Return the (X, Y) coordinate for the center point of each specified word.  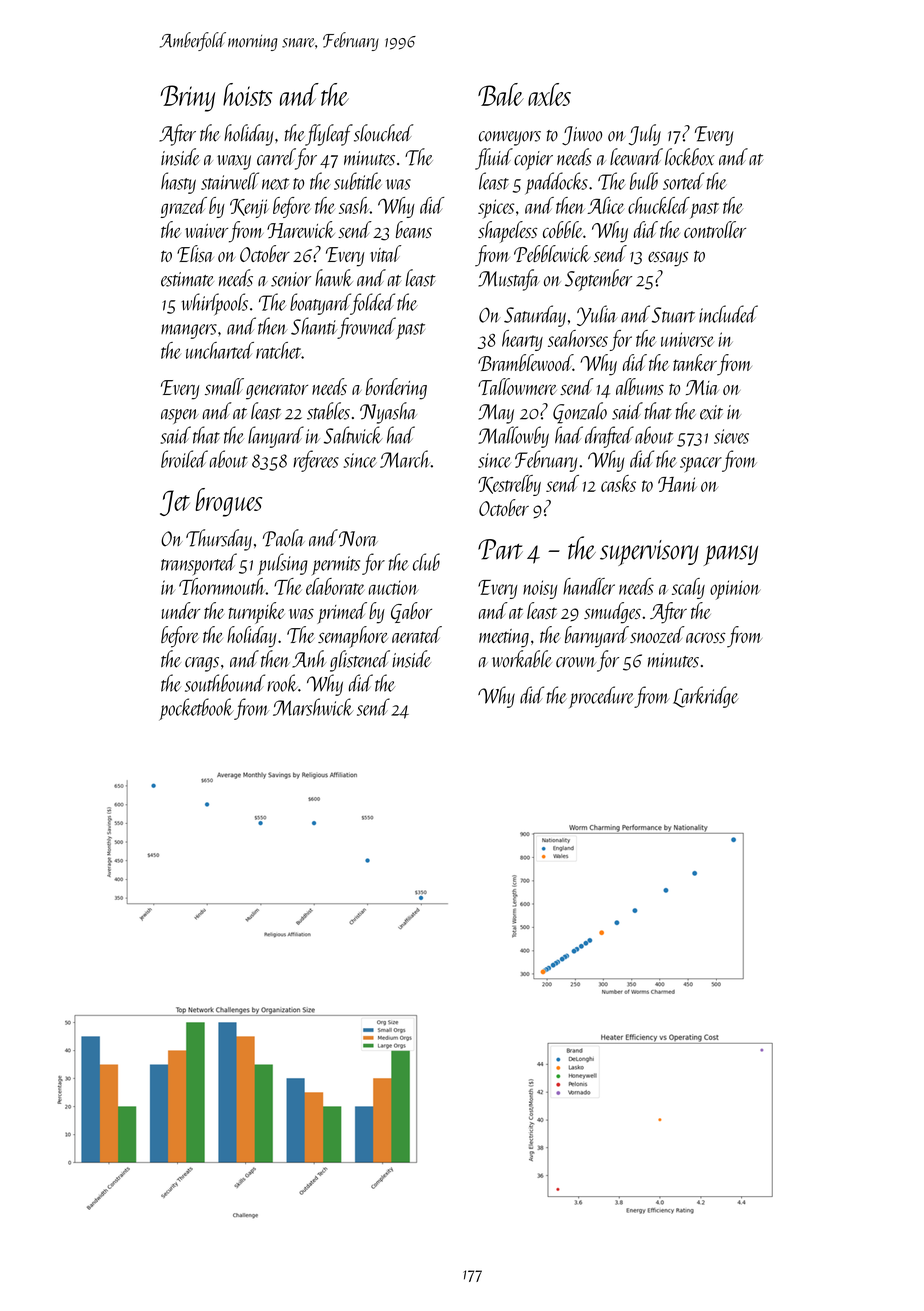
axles (549, 94)
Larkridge (706, 697)
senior (291, 279)
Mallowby (513, 437)
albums (640, 386)
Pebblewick (552, 253)
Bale (501, 94)
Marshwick (313, 707)
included (728, 314)
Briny (187, 98)
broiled (184, 459)
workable (522, 659)
